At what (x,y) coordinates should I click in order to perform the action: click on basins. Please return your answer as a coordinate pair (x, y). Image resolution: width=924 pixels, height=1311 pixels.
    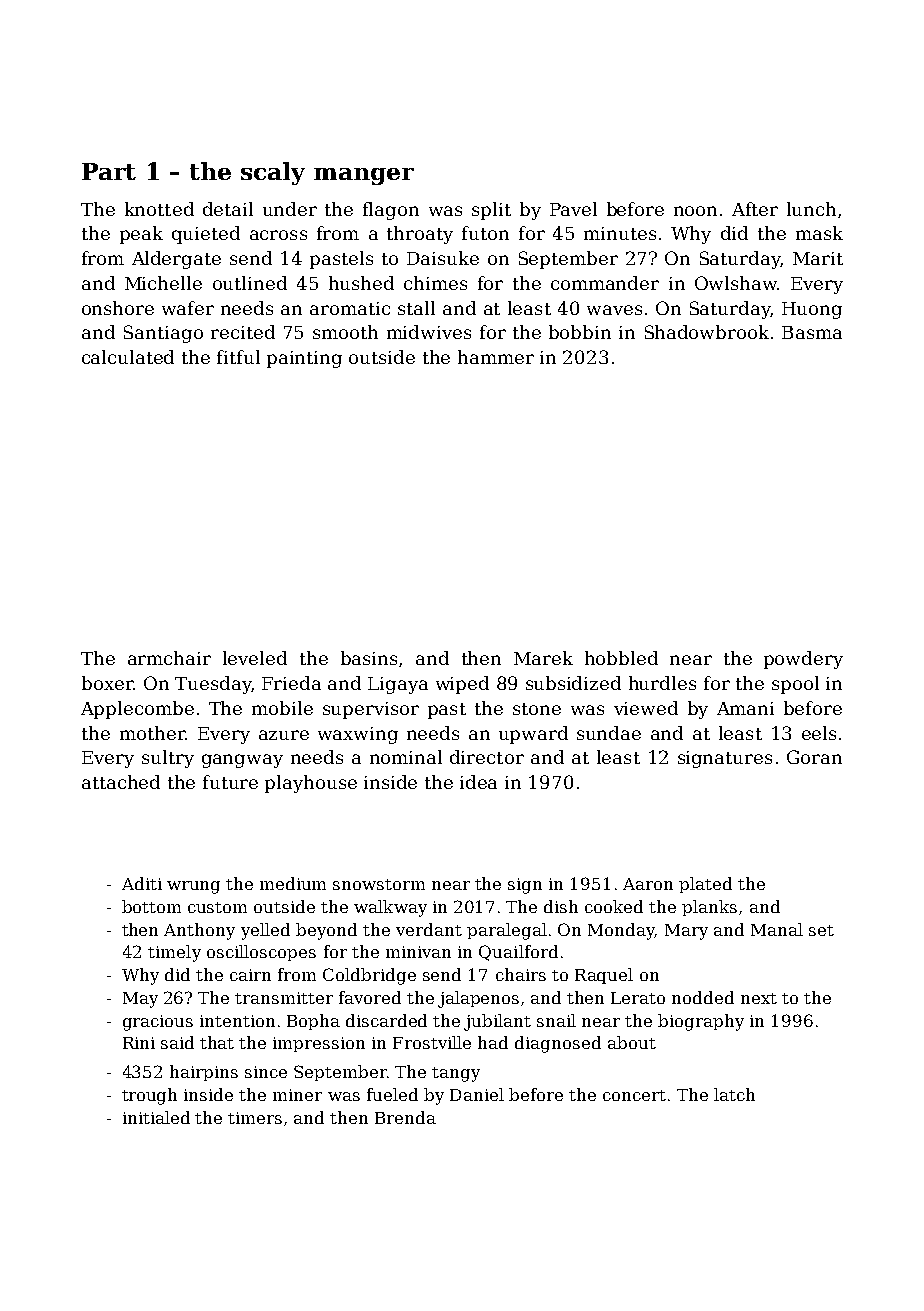
    Looking at the image, I should click on (369, 658).
